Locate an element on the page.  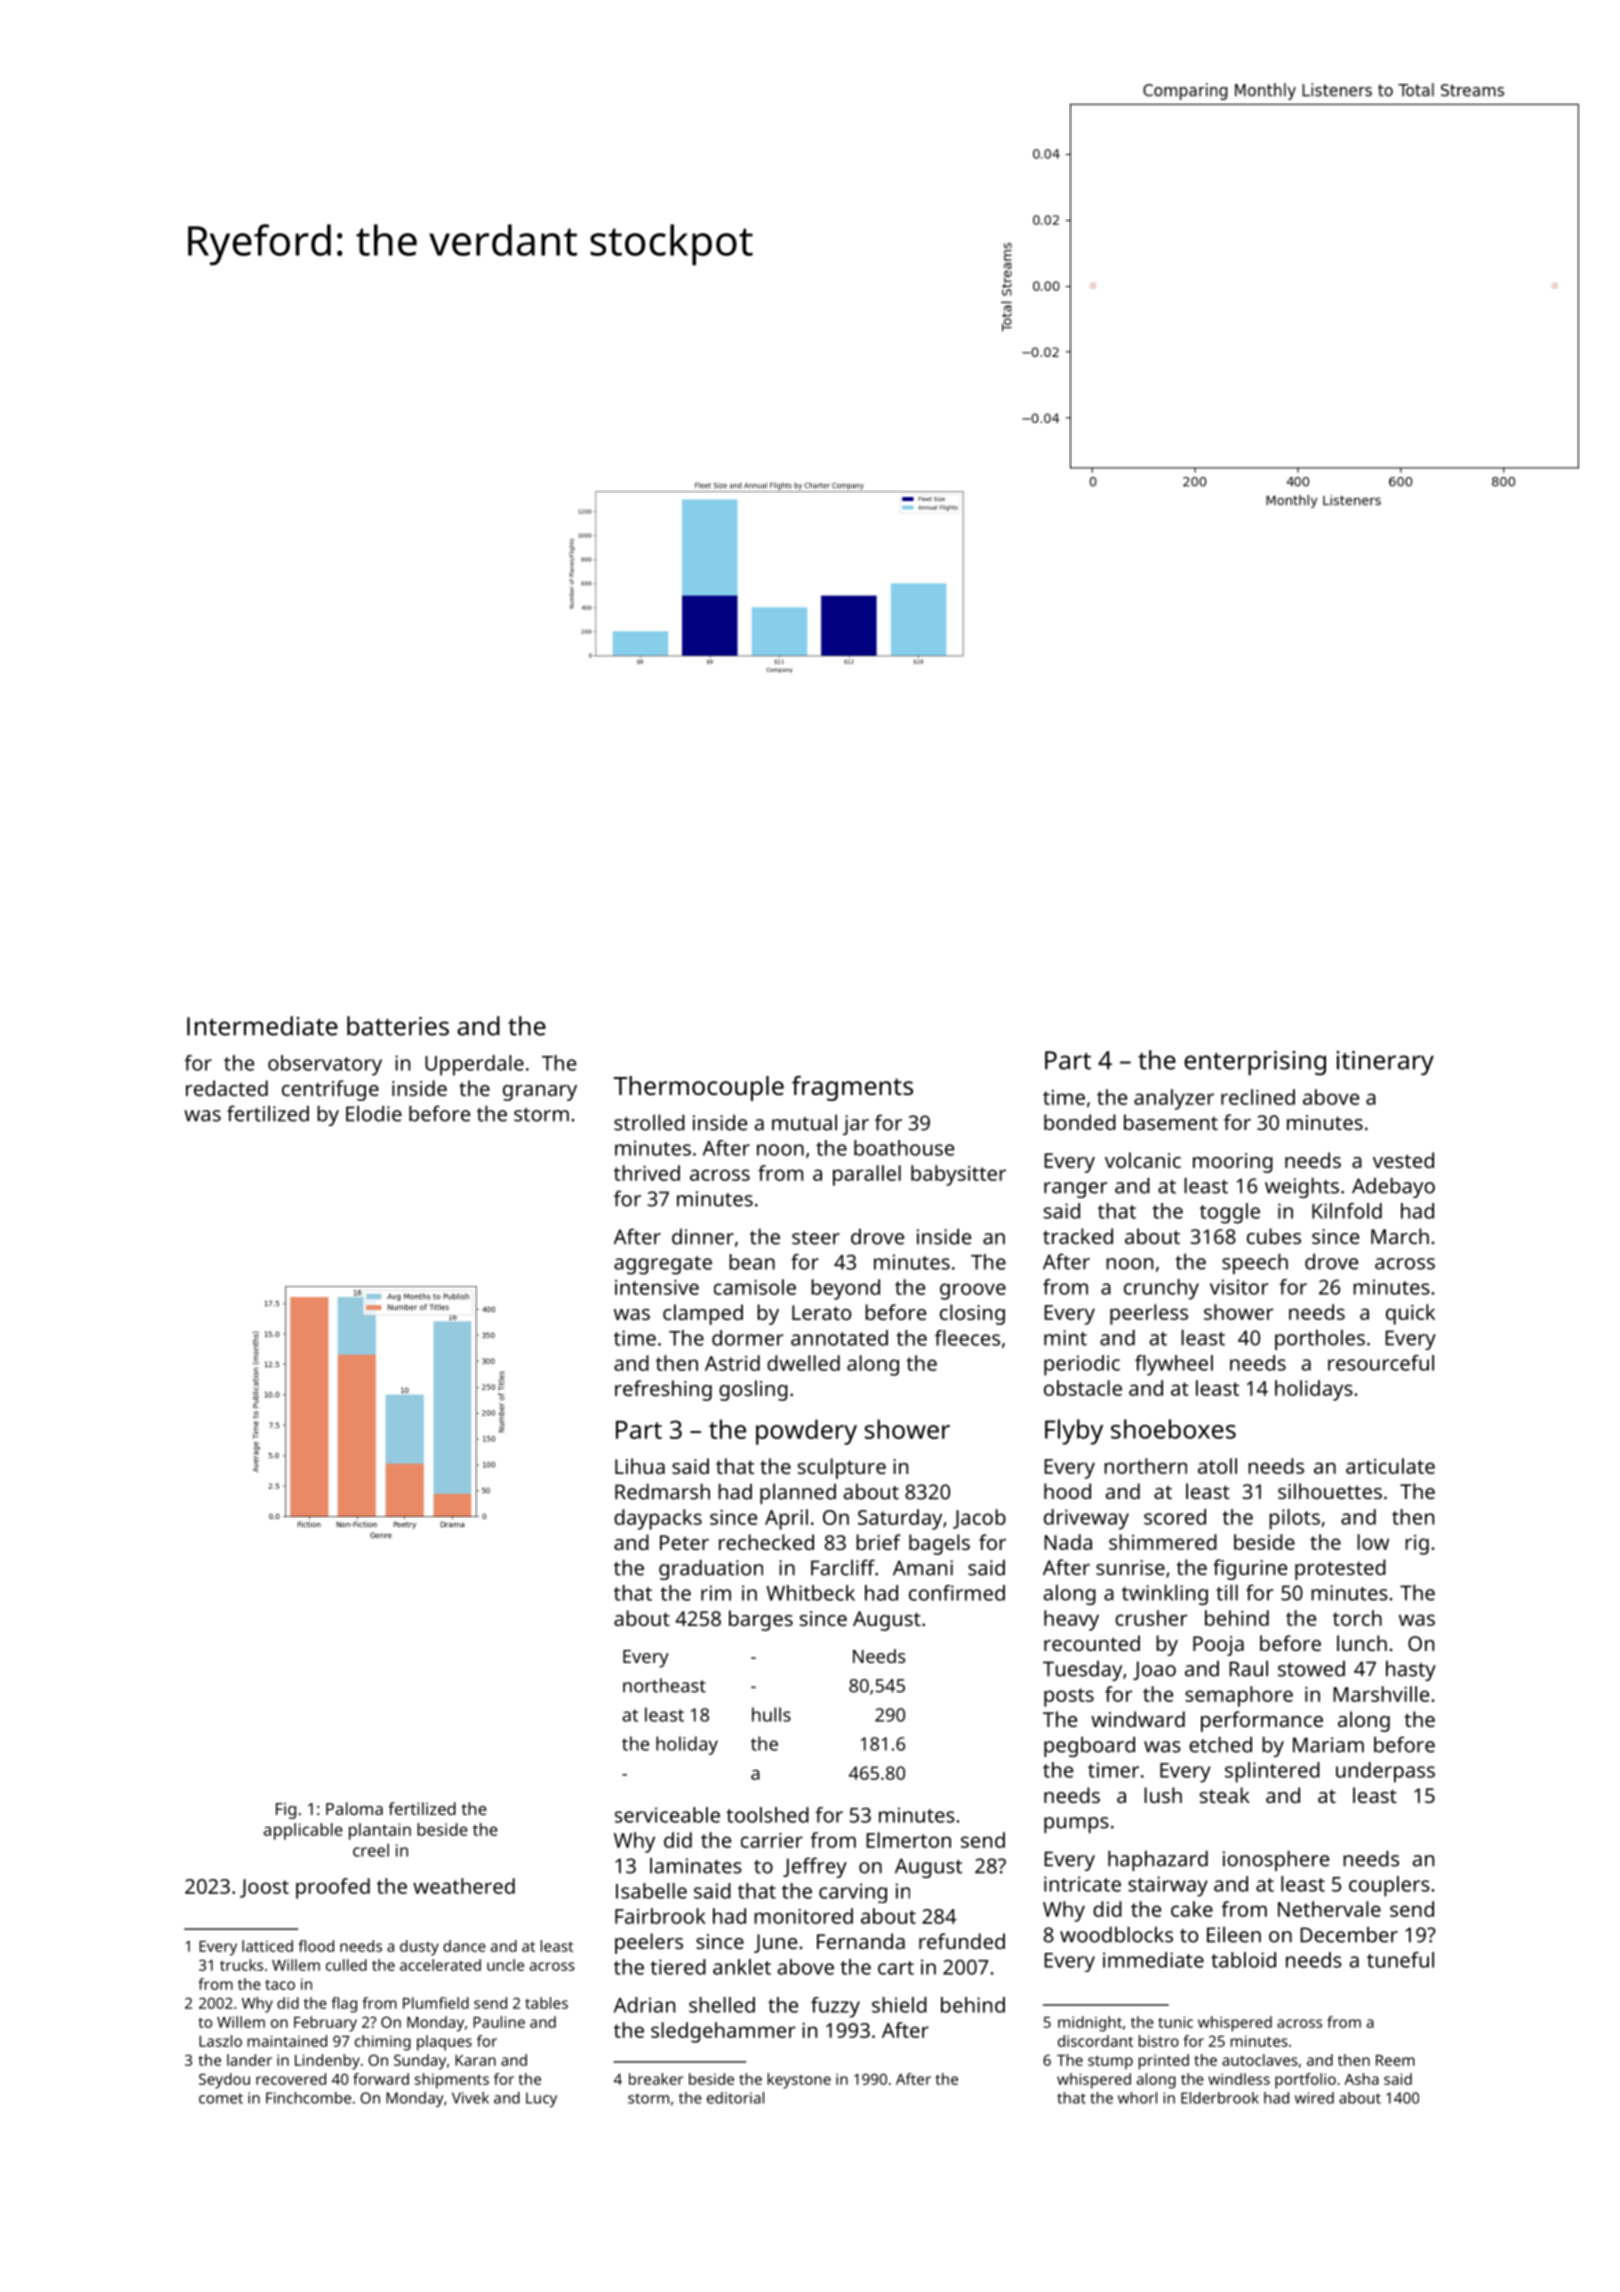
centrifuge is located at coordinates (330, 1090).
